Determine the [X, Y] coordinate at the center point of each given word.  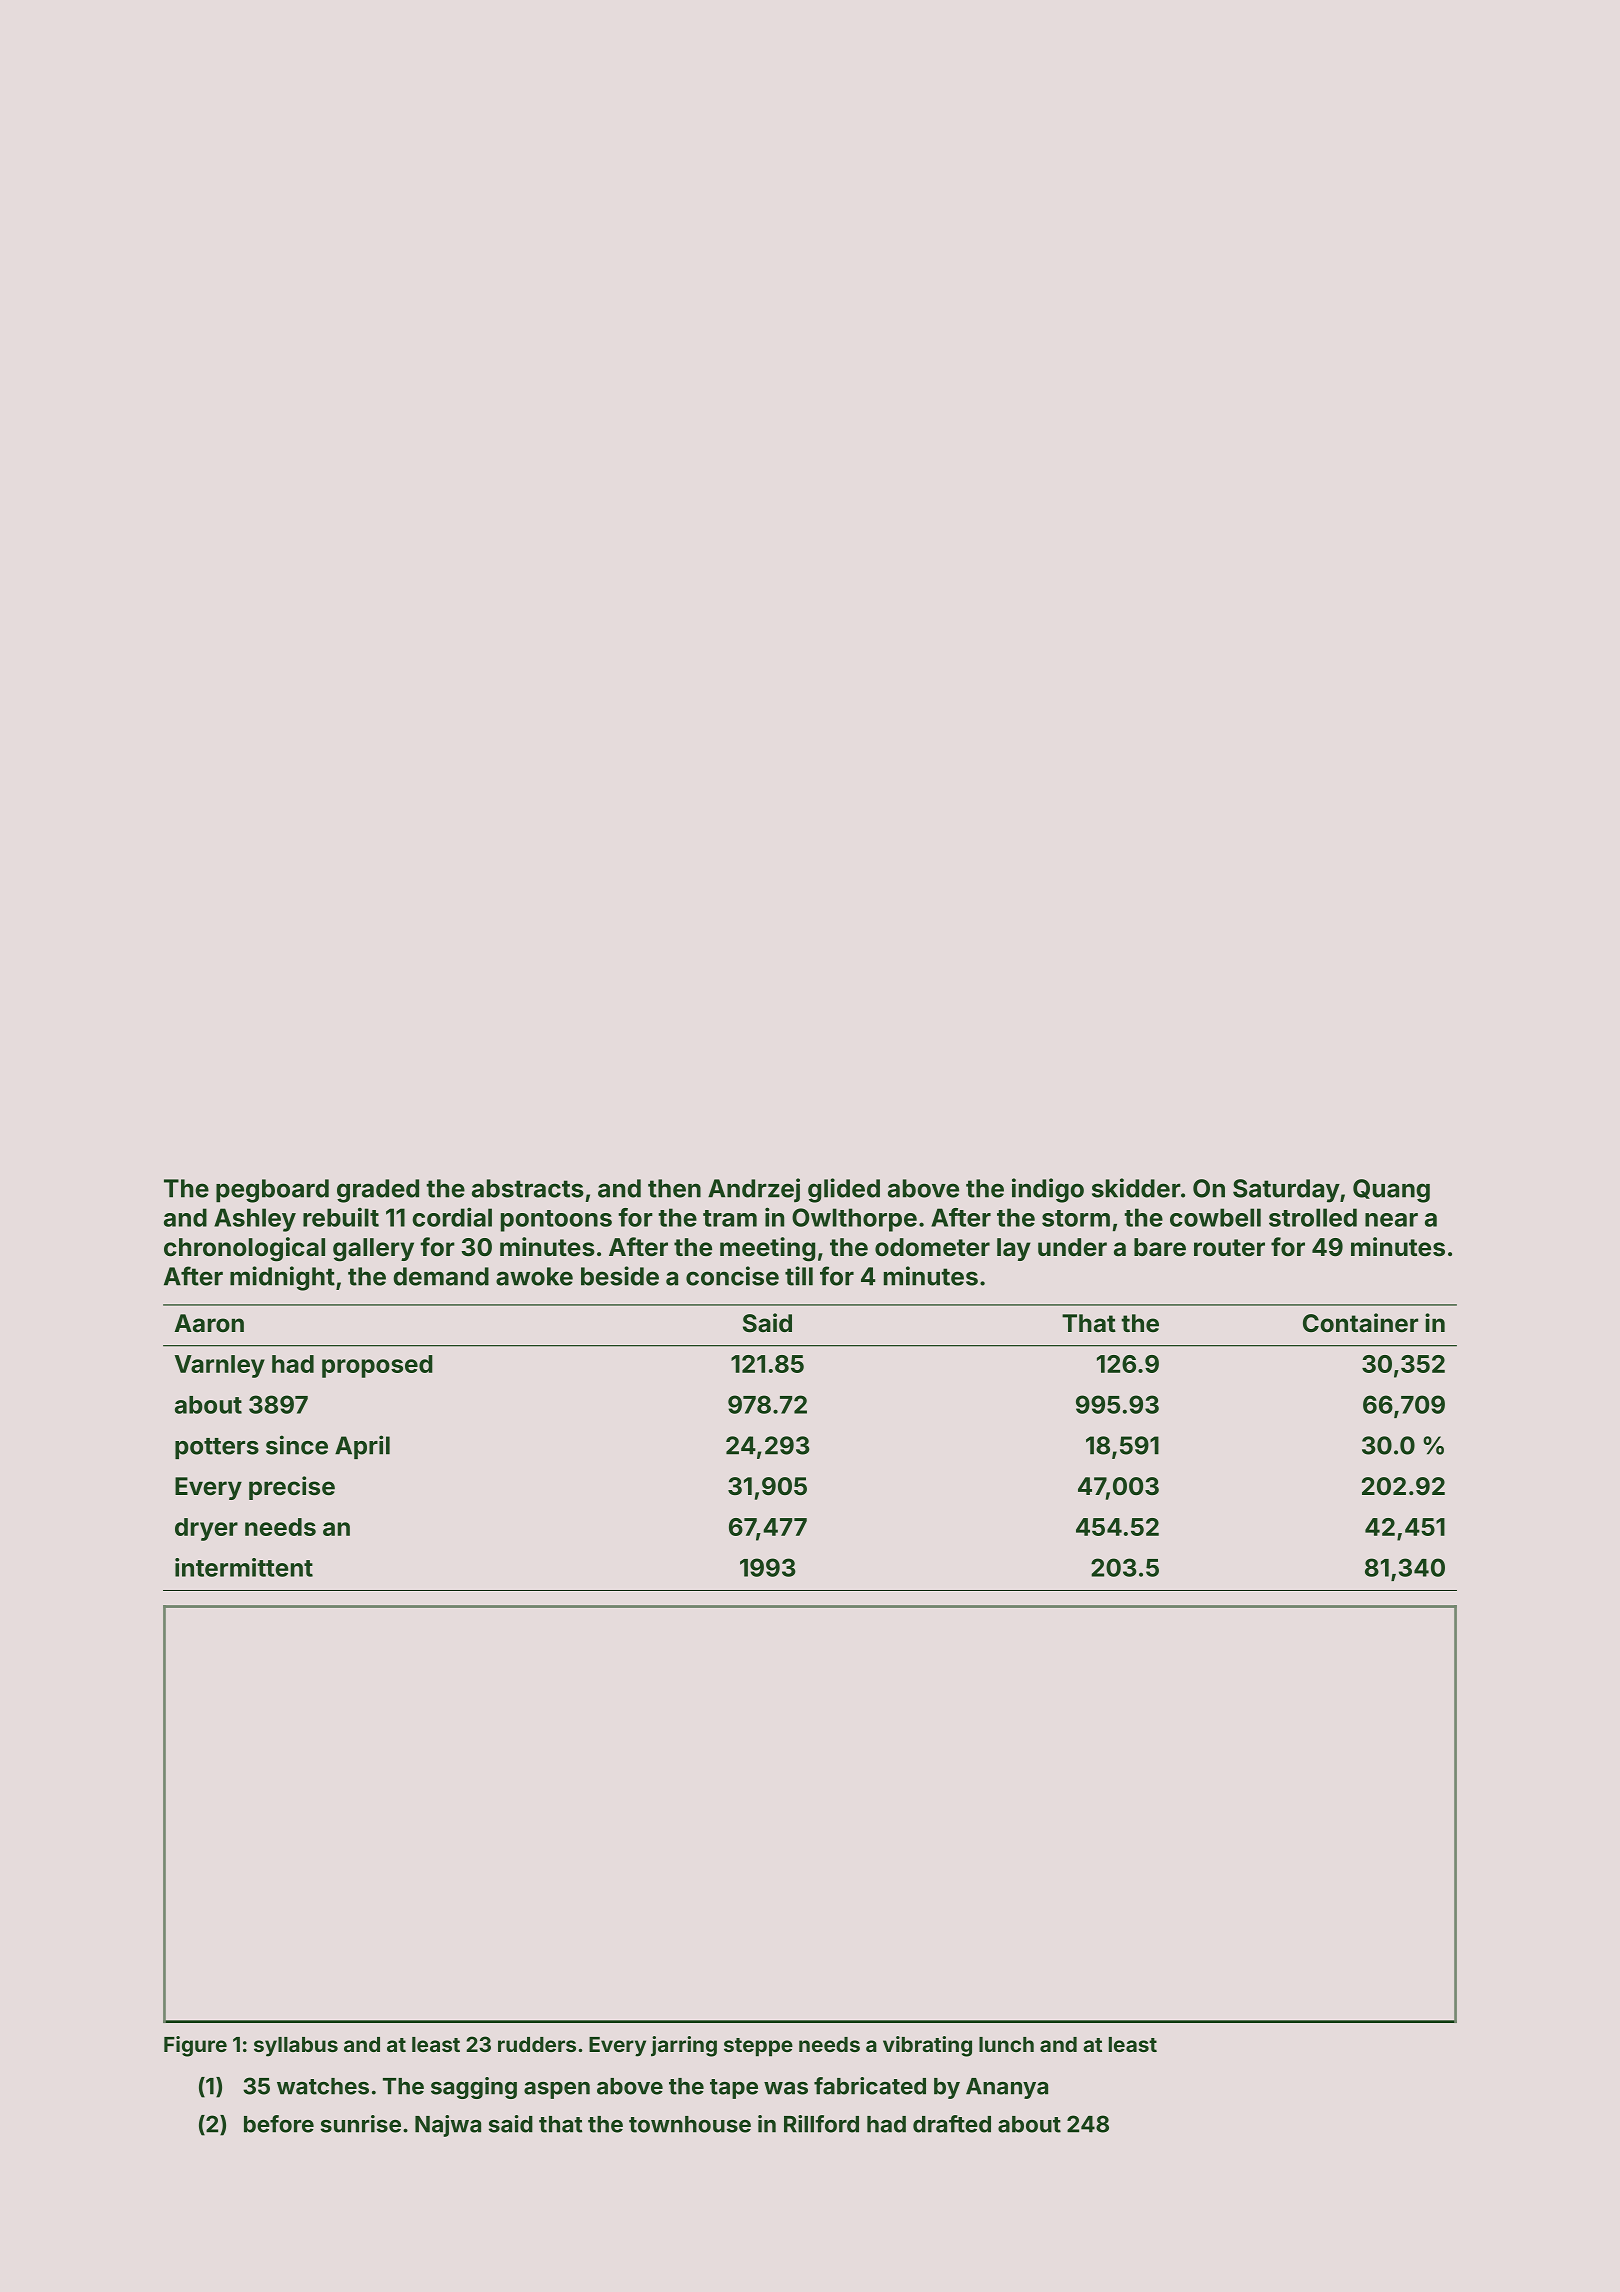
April [362, 1447]
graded [378, 1191]
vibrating [927, 2046]
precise [292, 1488]
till [799, 1276]
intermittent [244, 1567]
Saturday [1286, 1191]
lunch [1006, 2044]
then [674, 1188]
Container [1360, 1323]
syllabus [296, 2047]
